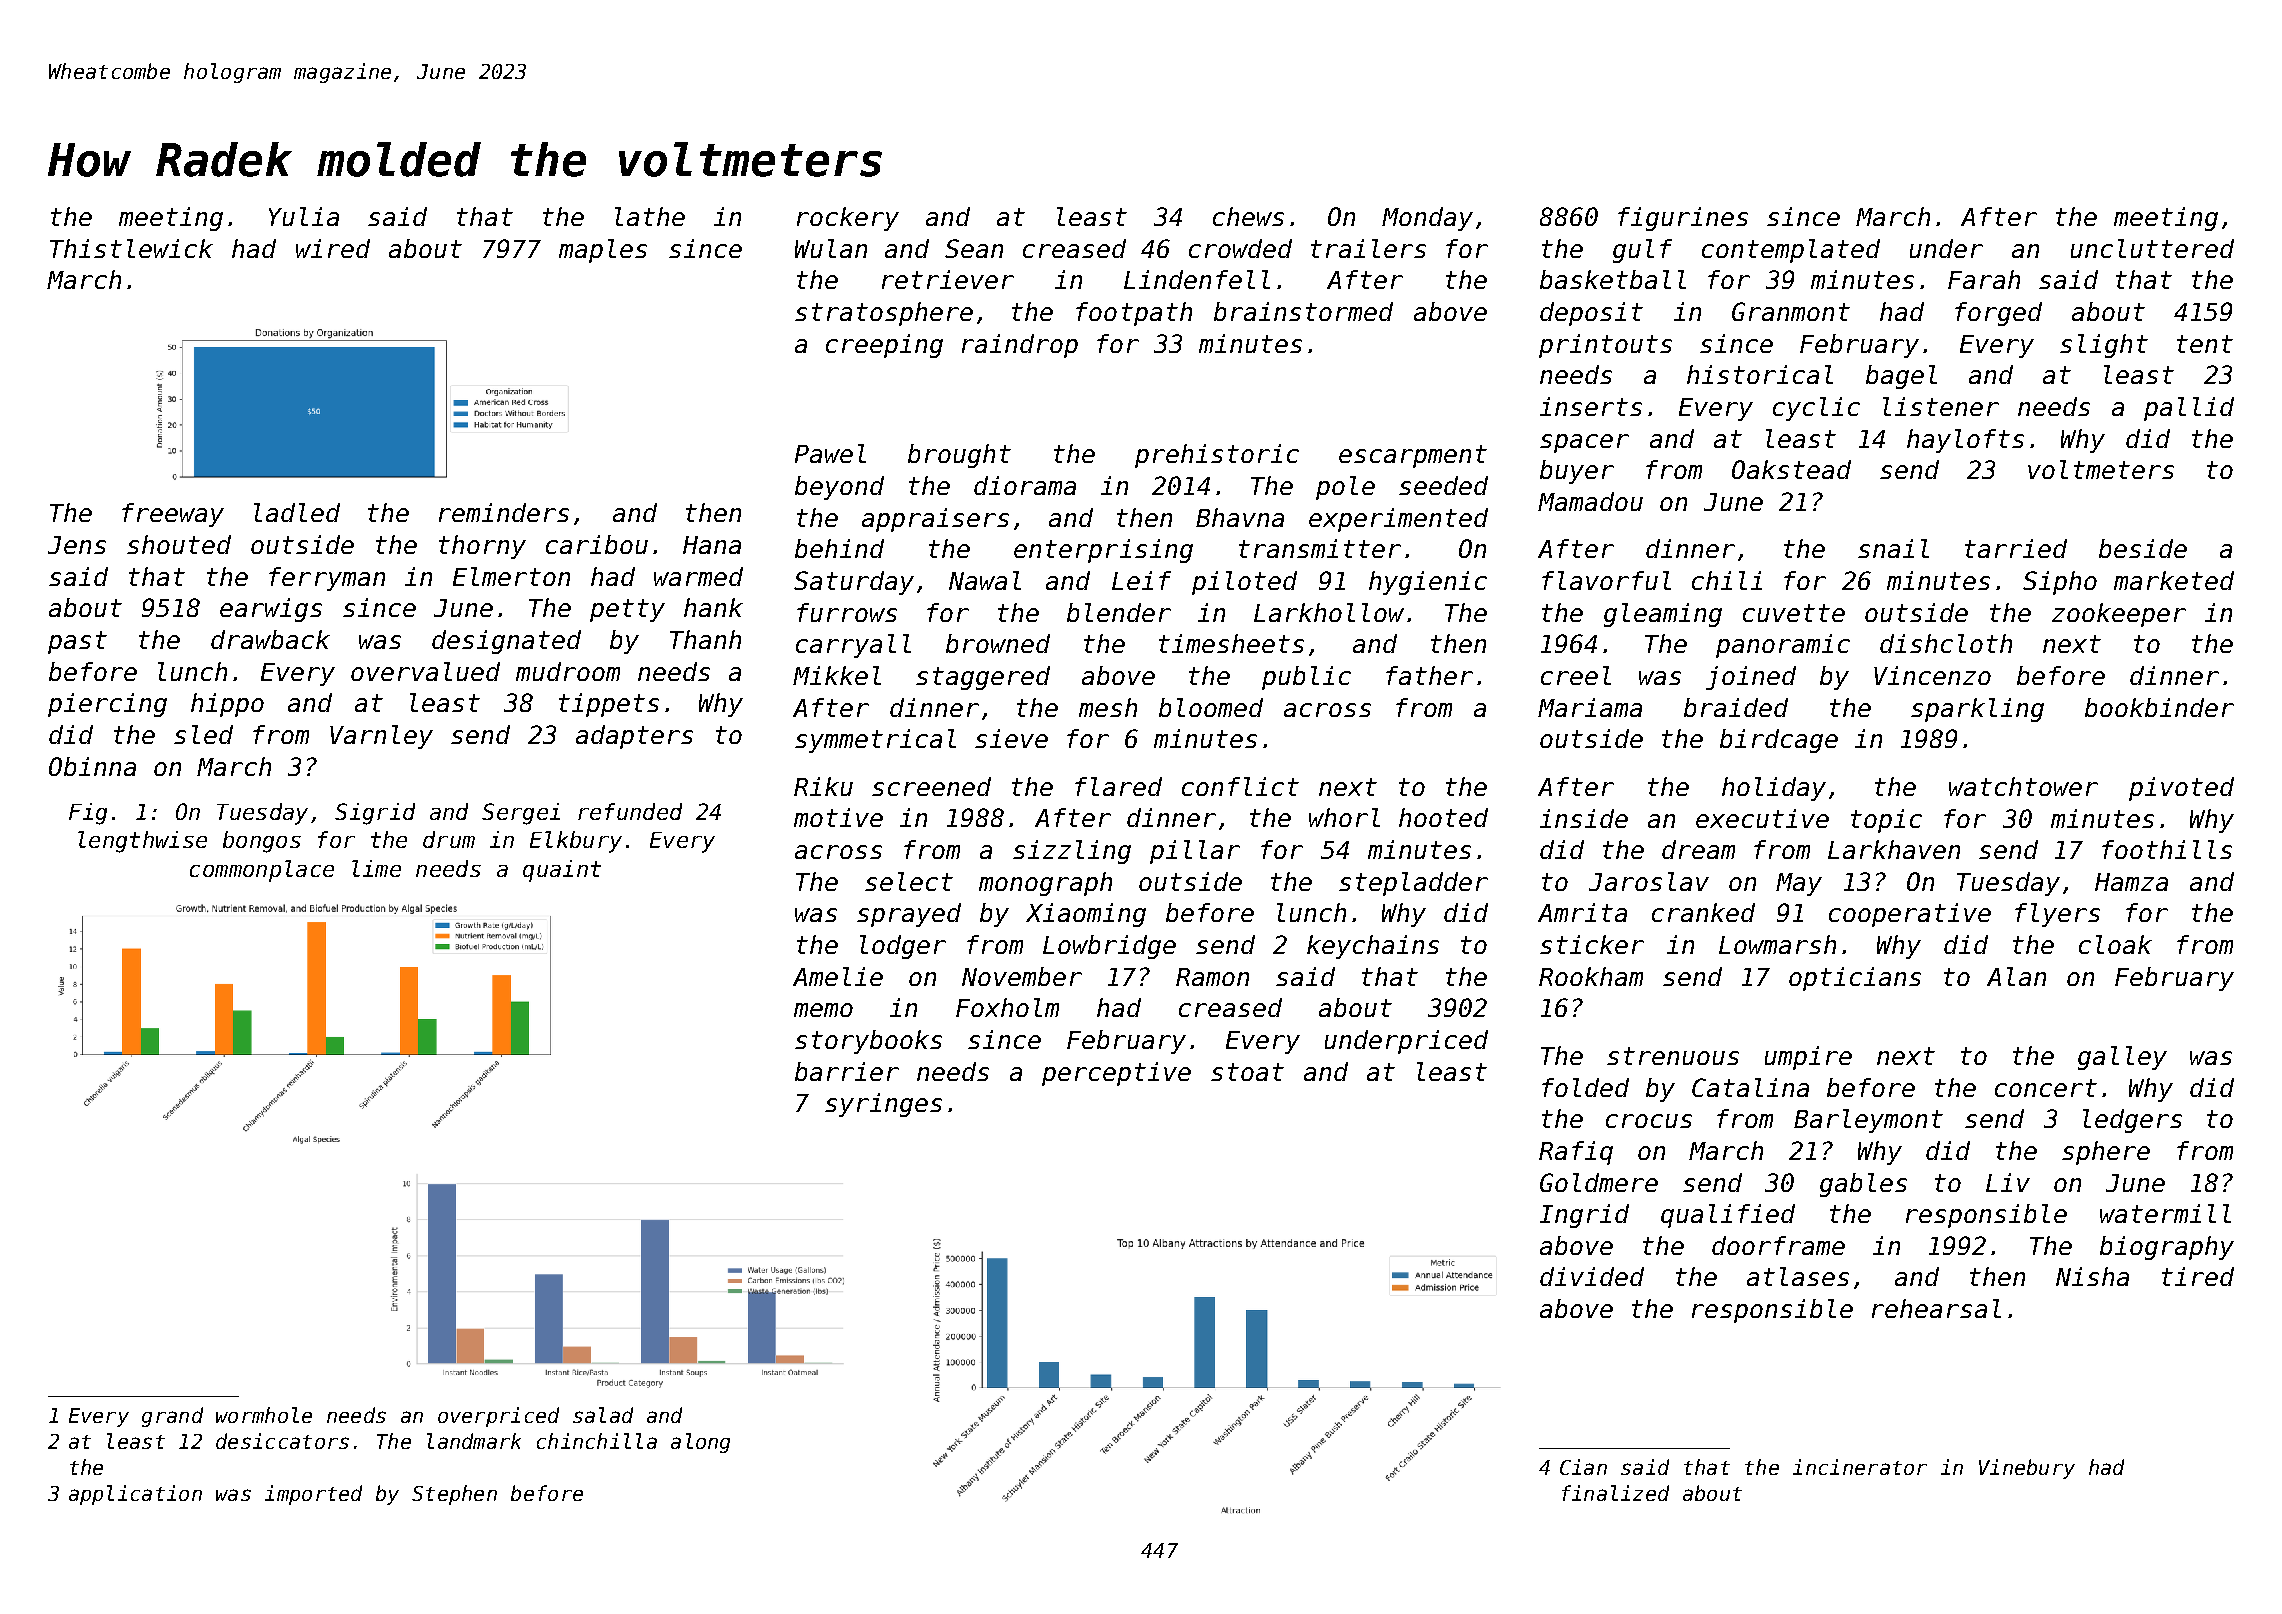  What do you see at coordinates (883, 1105) in the screenshot?
I see `syringes` at bounding box center [883, 1105].
